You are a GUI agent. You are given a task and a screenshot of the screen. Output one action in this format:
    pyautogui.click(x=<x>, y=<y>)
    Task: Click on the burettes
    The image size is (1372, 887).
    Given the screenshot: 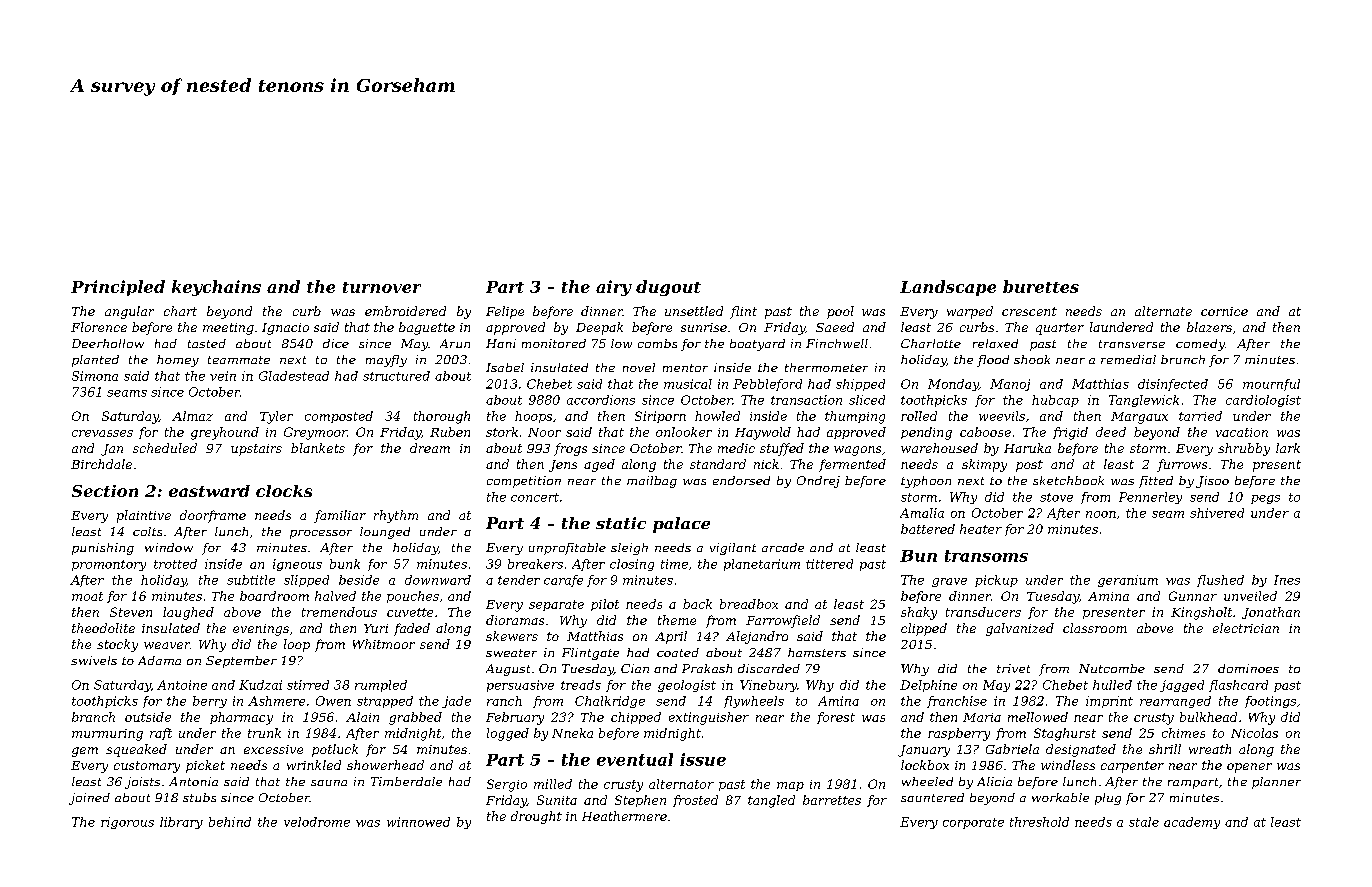 What is the action you would take?
    pyautogui.click(x=1041, y=286)
